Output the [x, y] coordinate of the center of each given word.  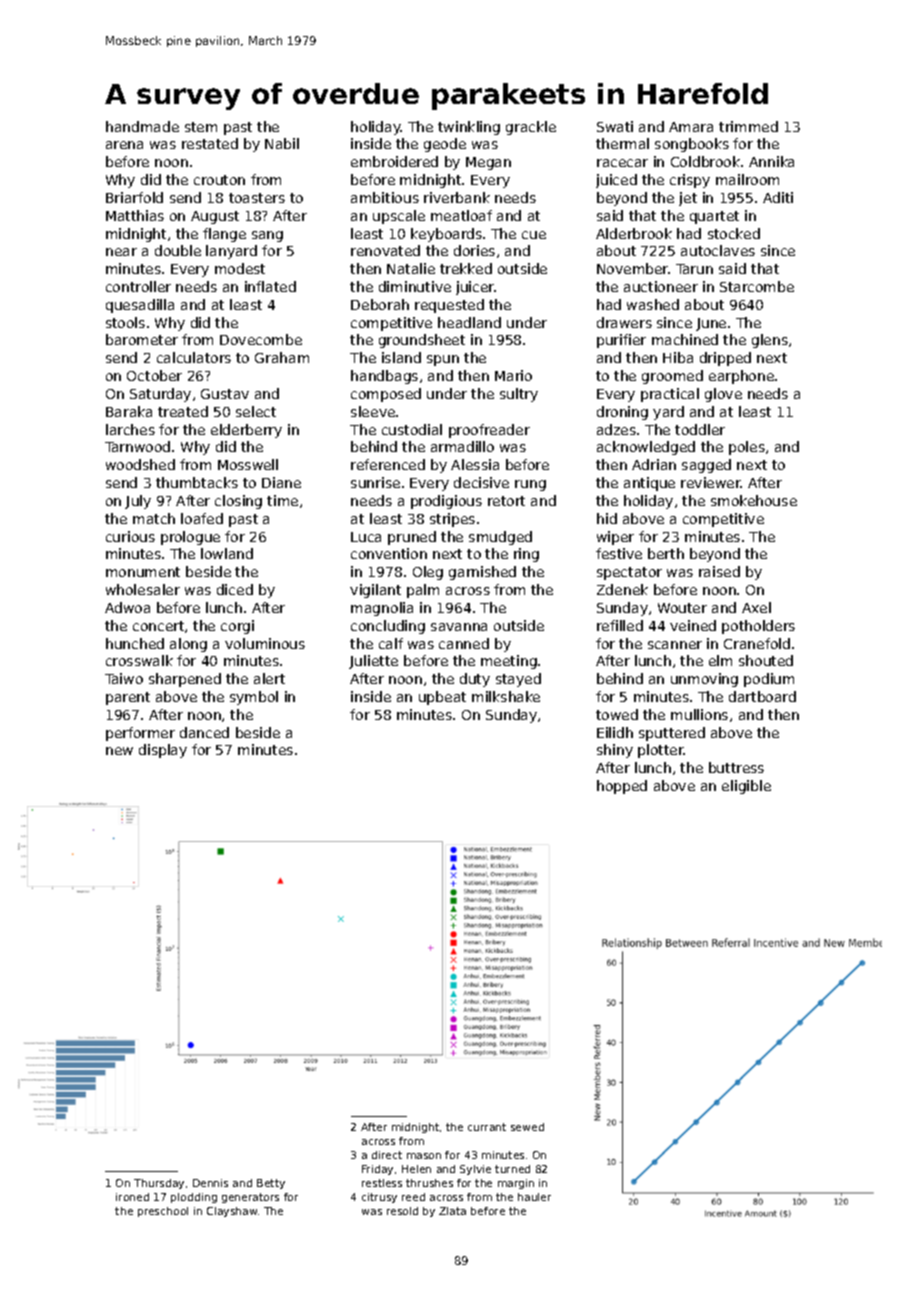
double [178, 250]
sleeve [373, 411]
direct [387, 1155]
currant [487, 1127]
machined [685, 339]
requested [449, 306]
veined [693, 625]
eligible [746, 787]
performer [140, 734]
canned [464, 643]
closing [238, 502]
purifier [621, 341]
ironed [132, 1197]
